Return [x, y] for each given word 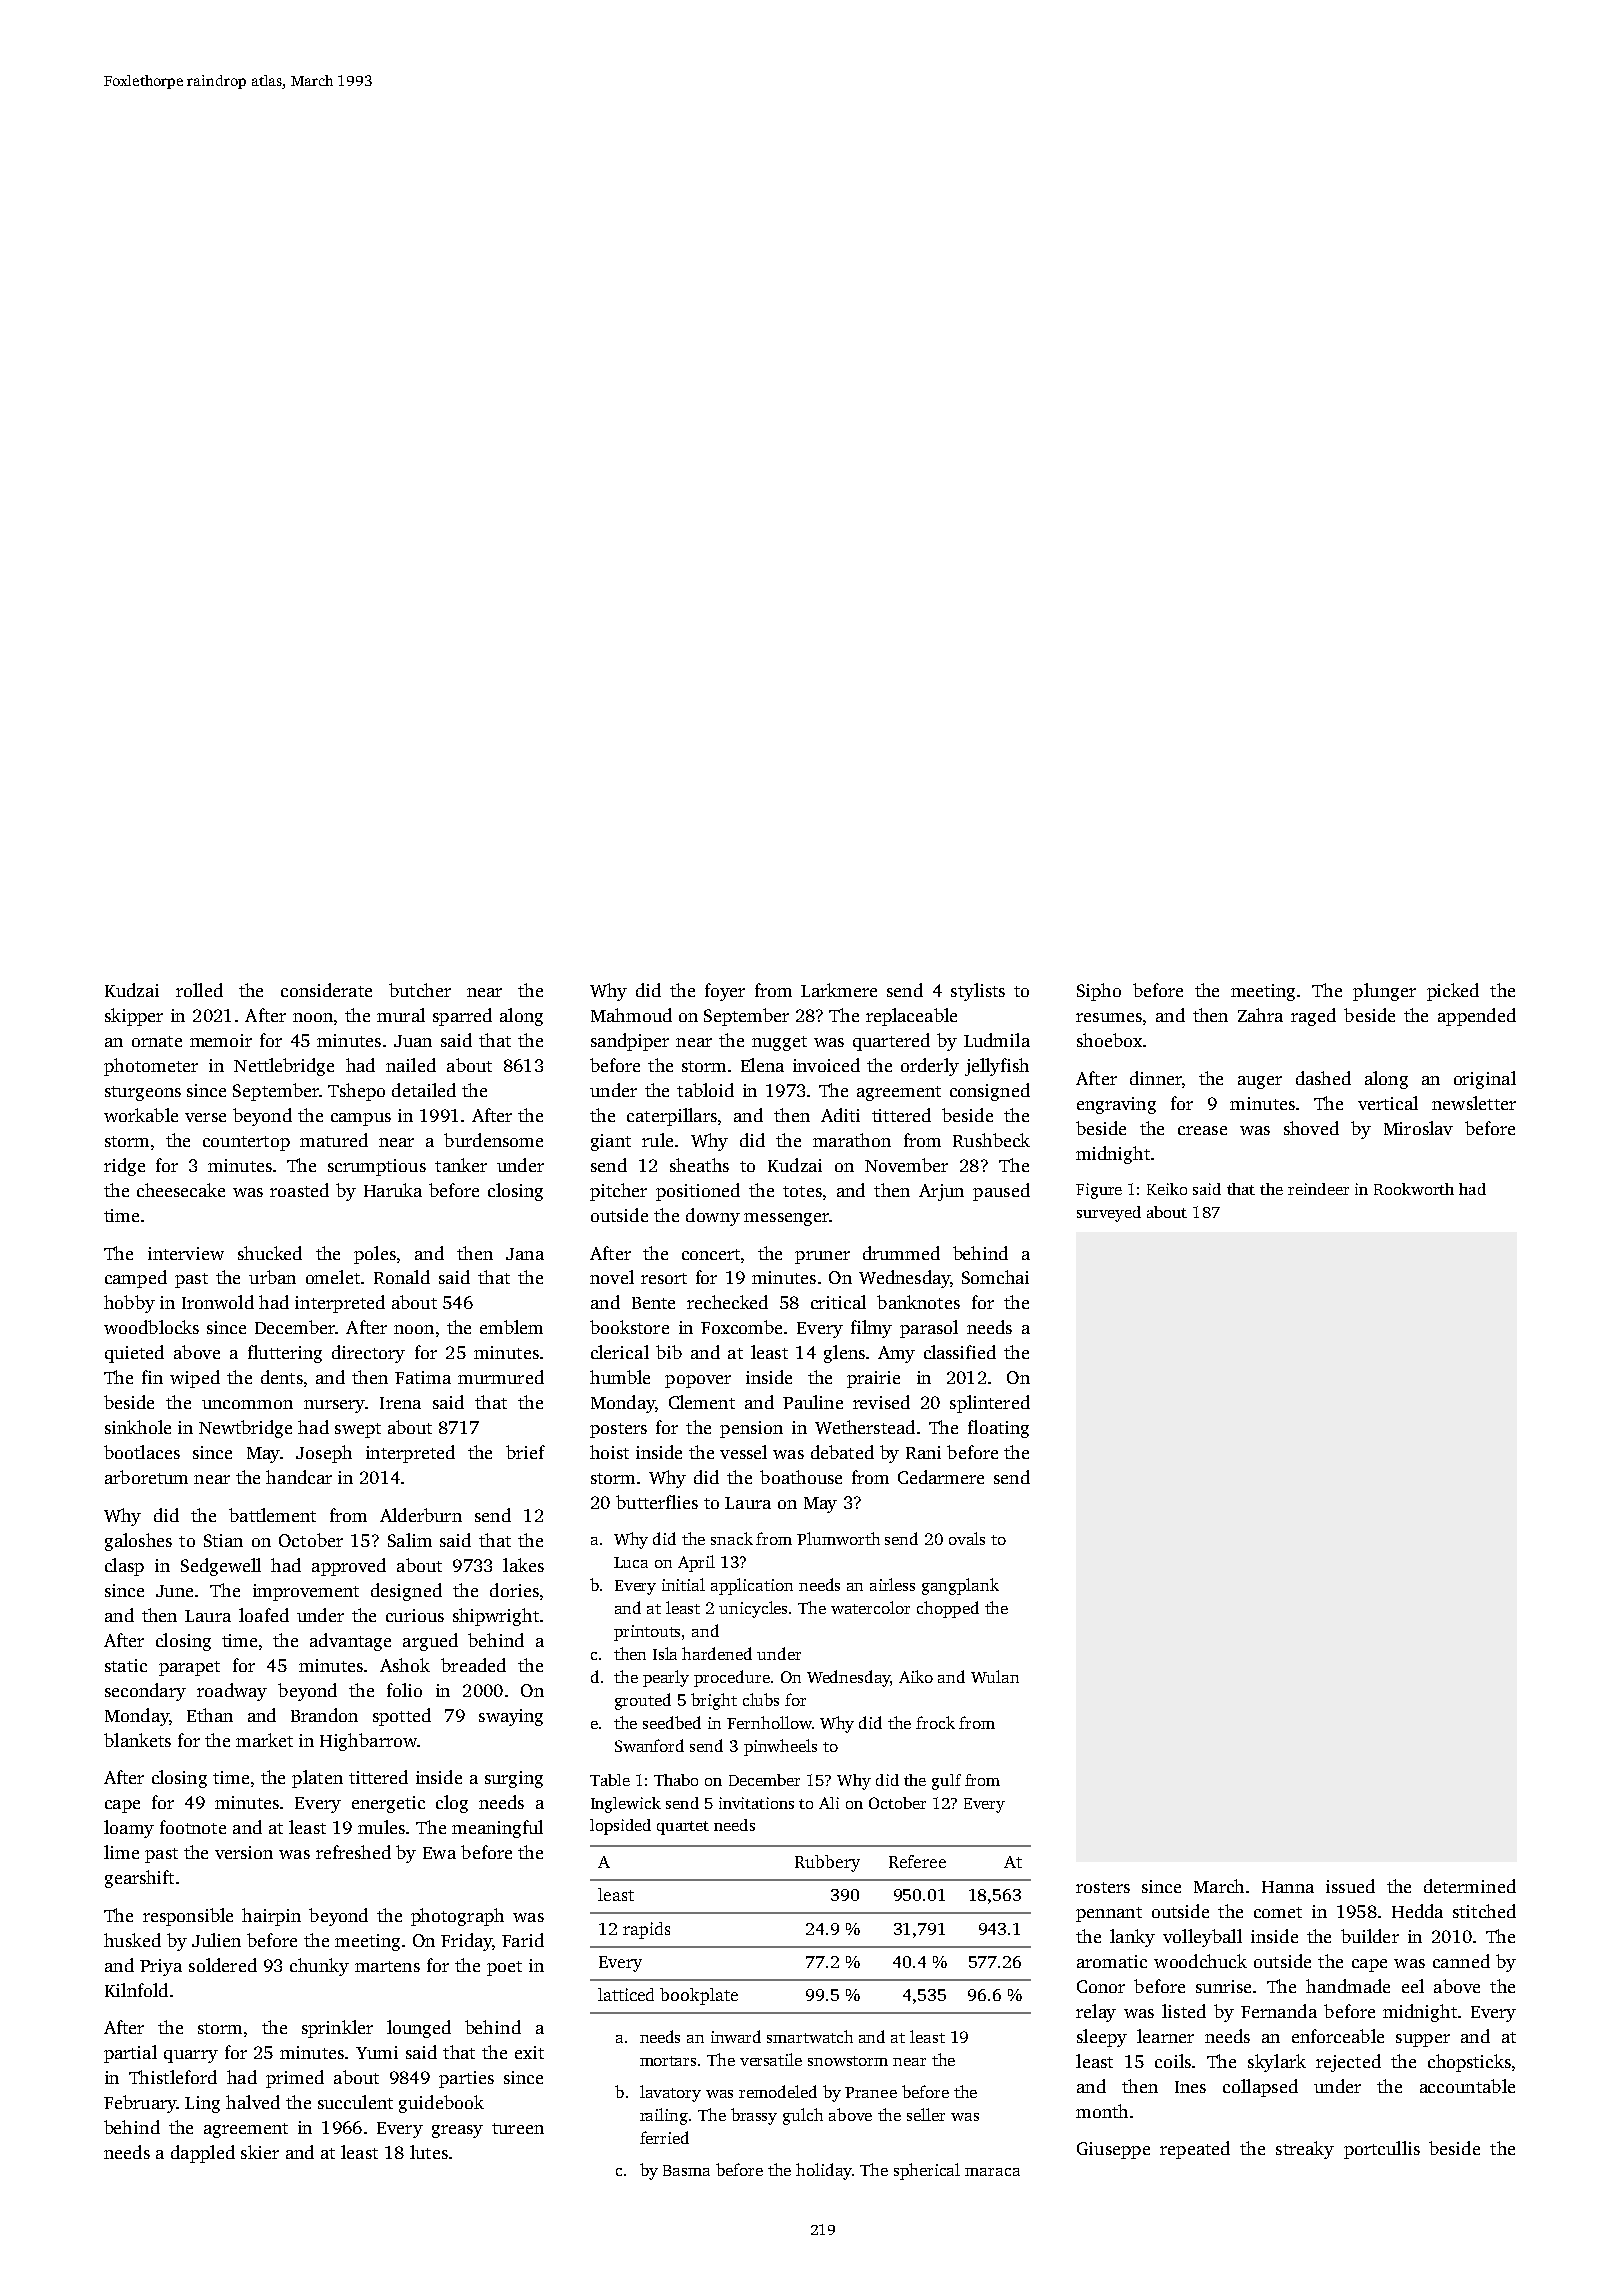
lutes [429, 2152]
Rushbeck [991, 1140]
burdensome [493, 1140]
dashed [1323, 1078]
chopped [948, 1609]
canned [1461, 1961]
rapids [646, 1930]
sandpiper [630, 1042]
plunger [1384, 992]
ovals [967, 1538]
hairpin [271, 1917]
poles [375, 1255]
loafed [264, 1615]
